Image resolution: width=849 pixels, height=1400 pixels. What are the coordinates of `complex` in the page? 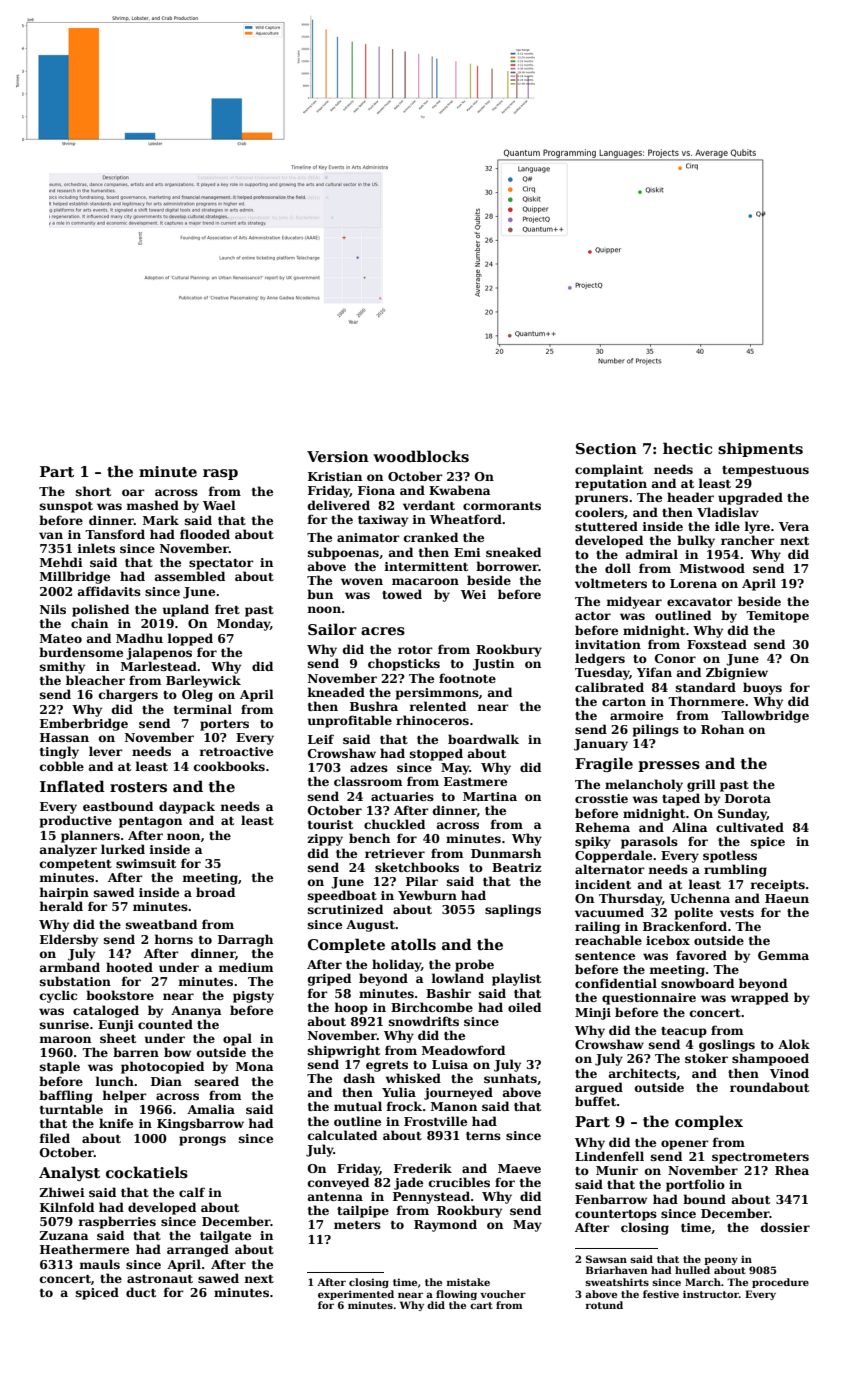 It's located at (709, 1122).
